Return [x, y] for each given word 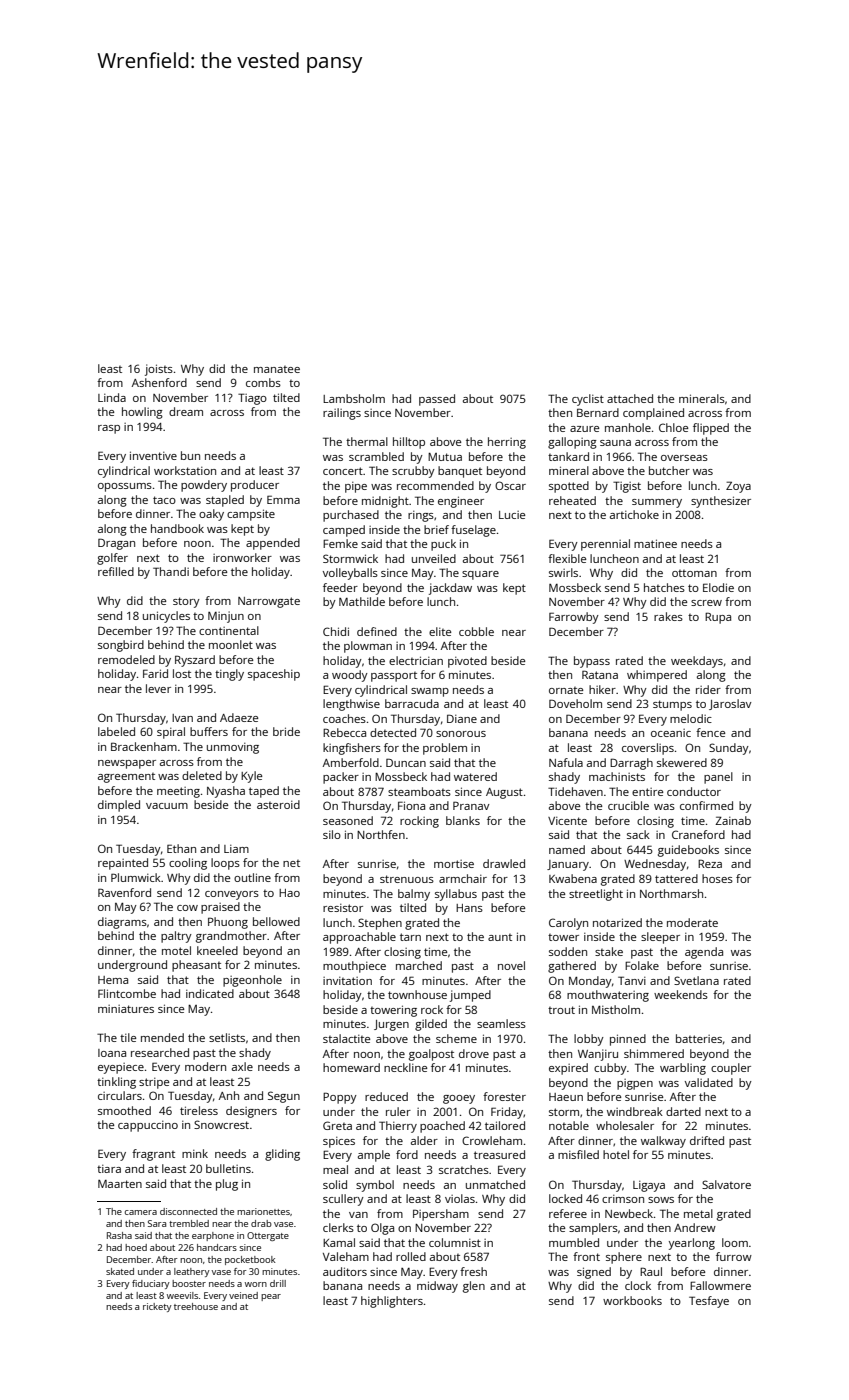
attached [630, 398]
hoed [136, 1247]
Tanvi [632, 980]
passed [437, 400]
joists [159, 370]
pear [271, 1297]
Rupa [718, 618]
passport [394, 677]
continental [229, 630]
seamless [501, 1023]
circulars [120, 1095]
